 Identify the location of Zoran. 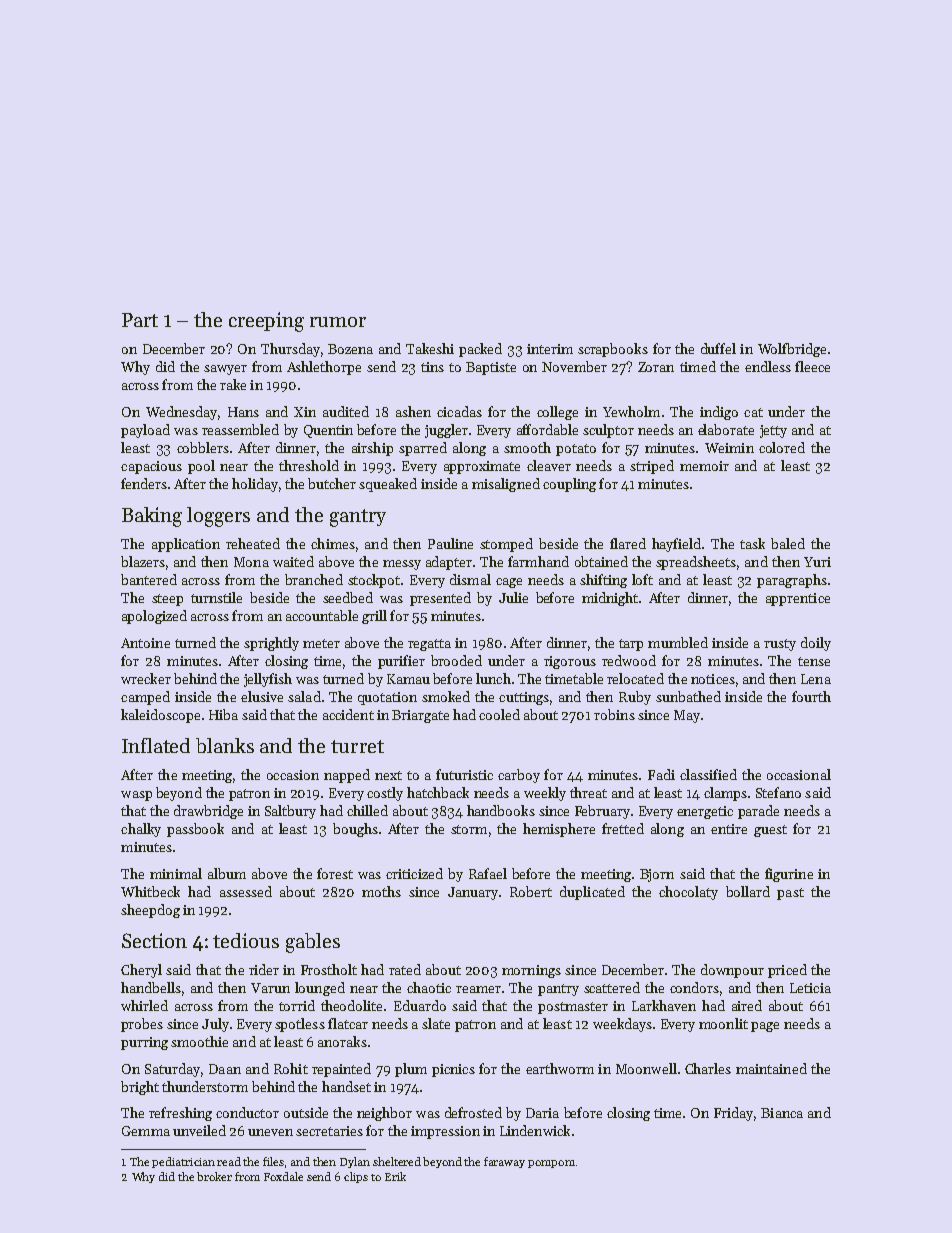
(656, 367).
